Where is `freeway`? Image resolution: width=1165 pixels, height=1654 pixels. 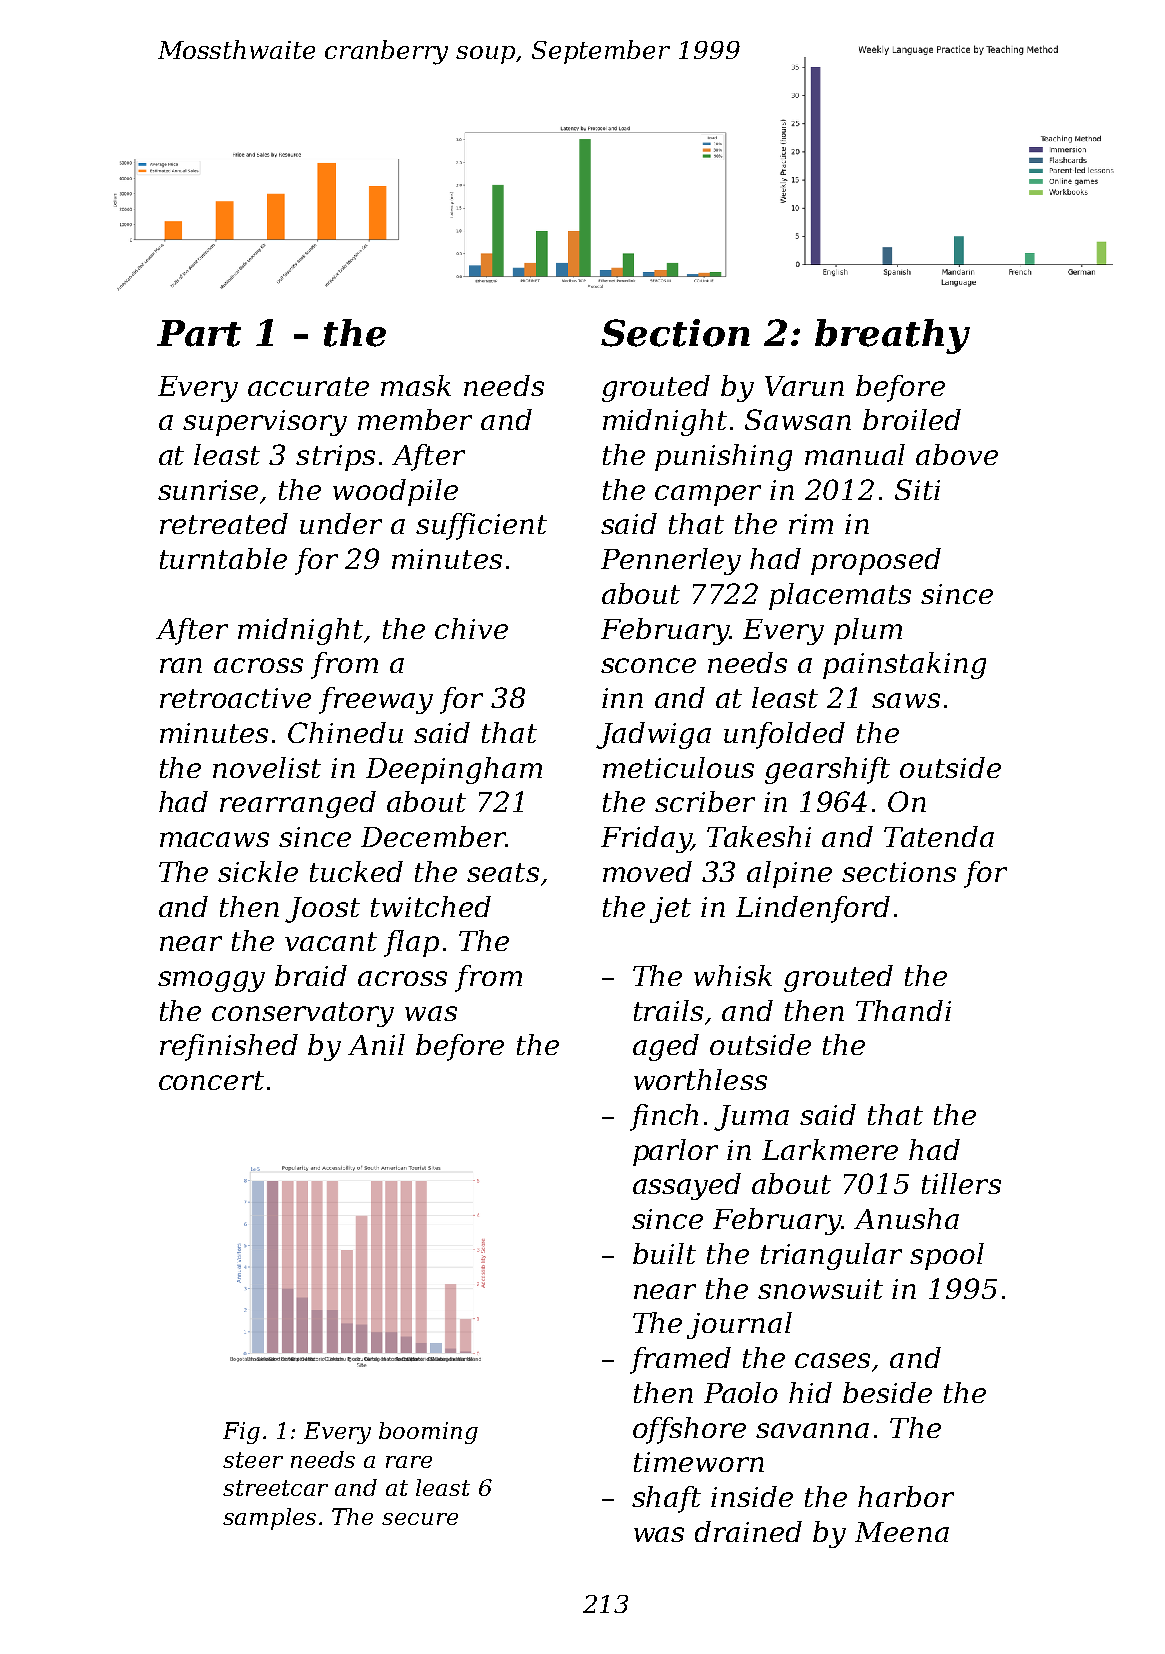
freeway is located at coordinates (376, 700).
